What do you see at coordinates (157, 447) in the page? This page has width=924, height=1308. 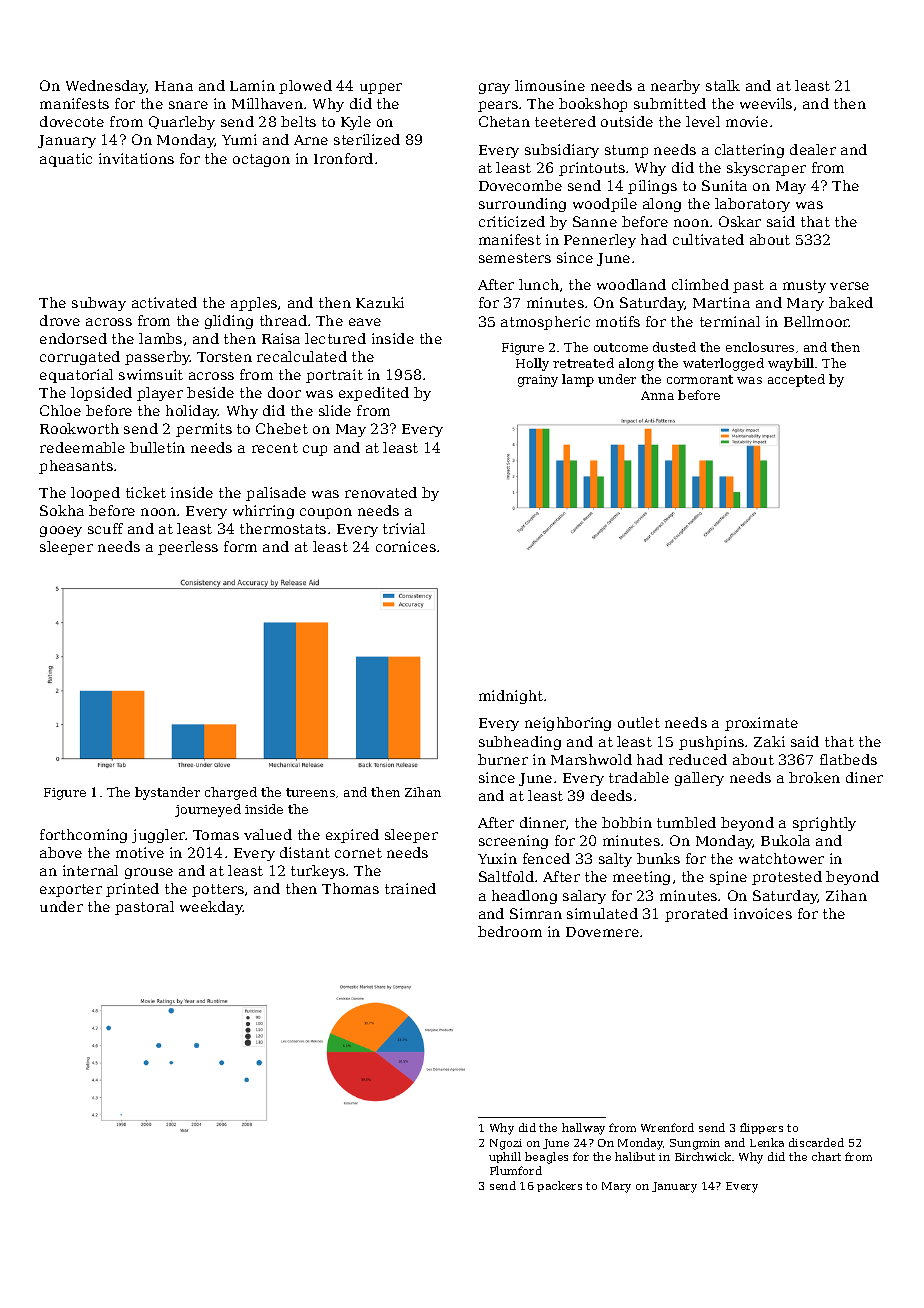 I see `bulletin` at bounding box center [157, 447].
